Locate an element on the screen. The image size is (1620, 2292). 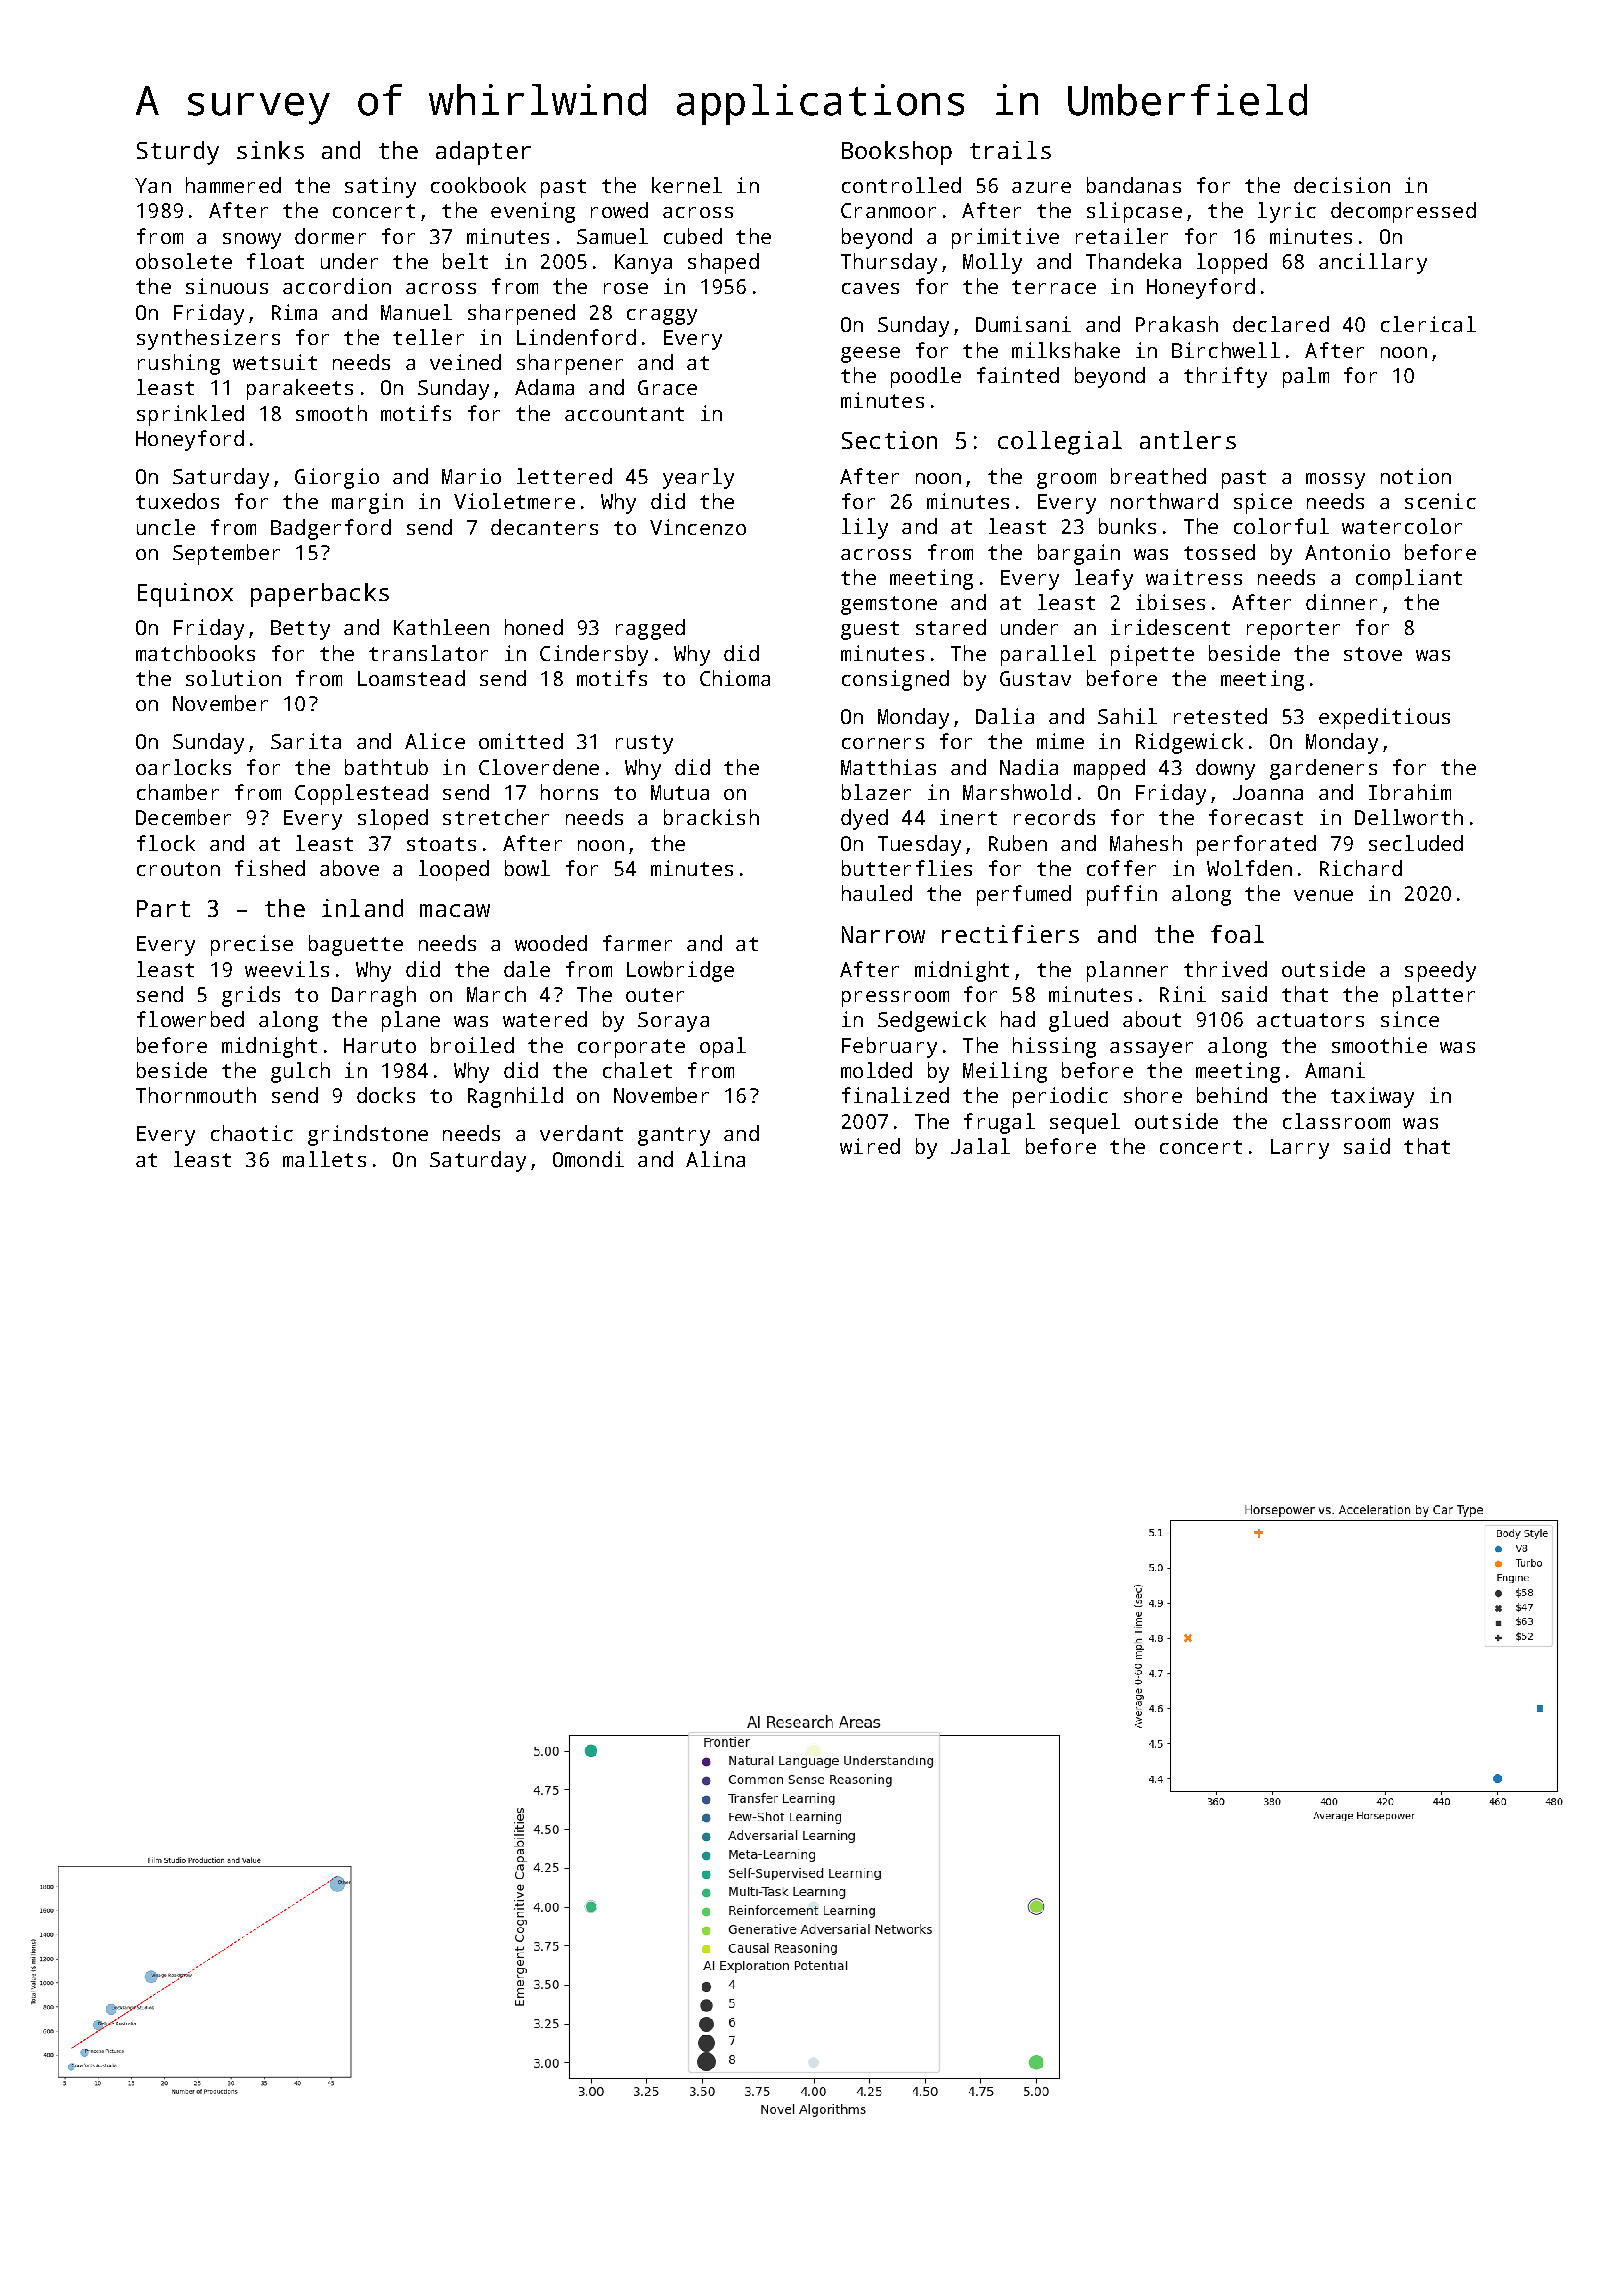
obsolete is located at coordinates (184, 261).
